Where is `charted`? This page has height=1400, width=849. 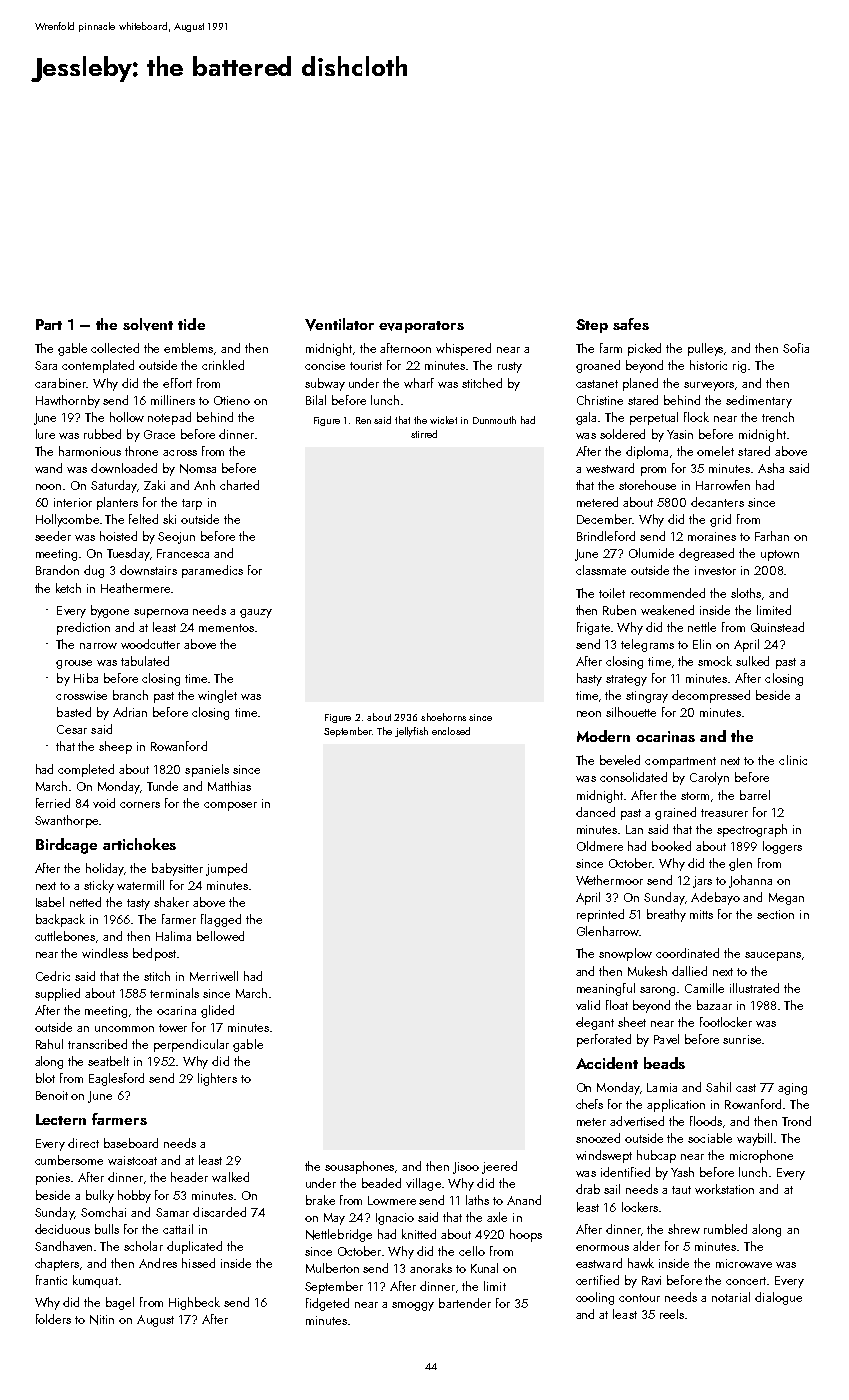
charted is located at coordinates (239, 485).
